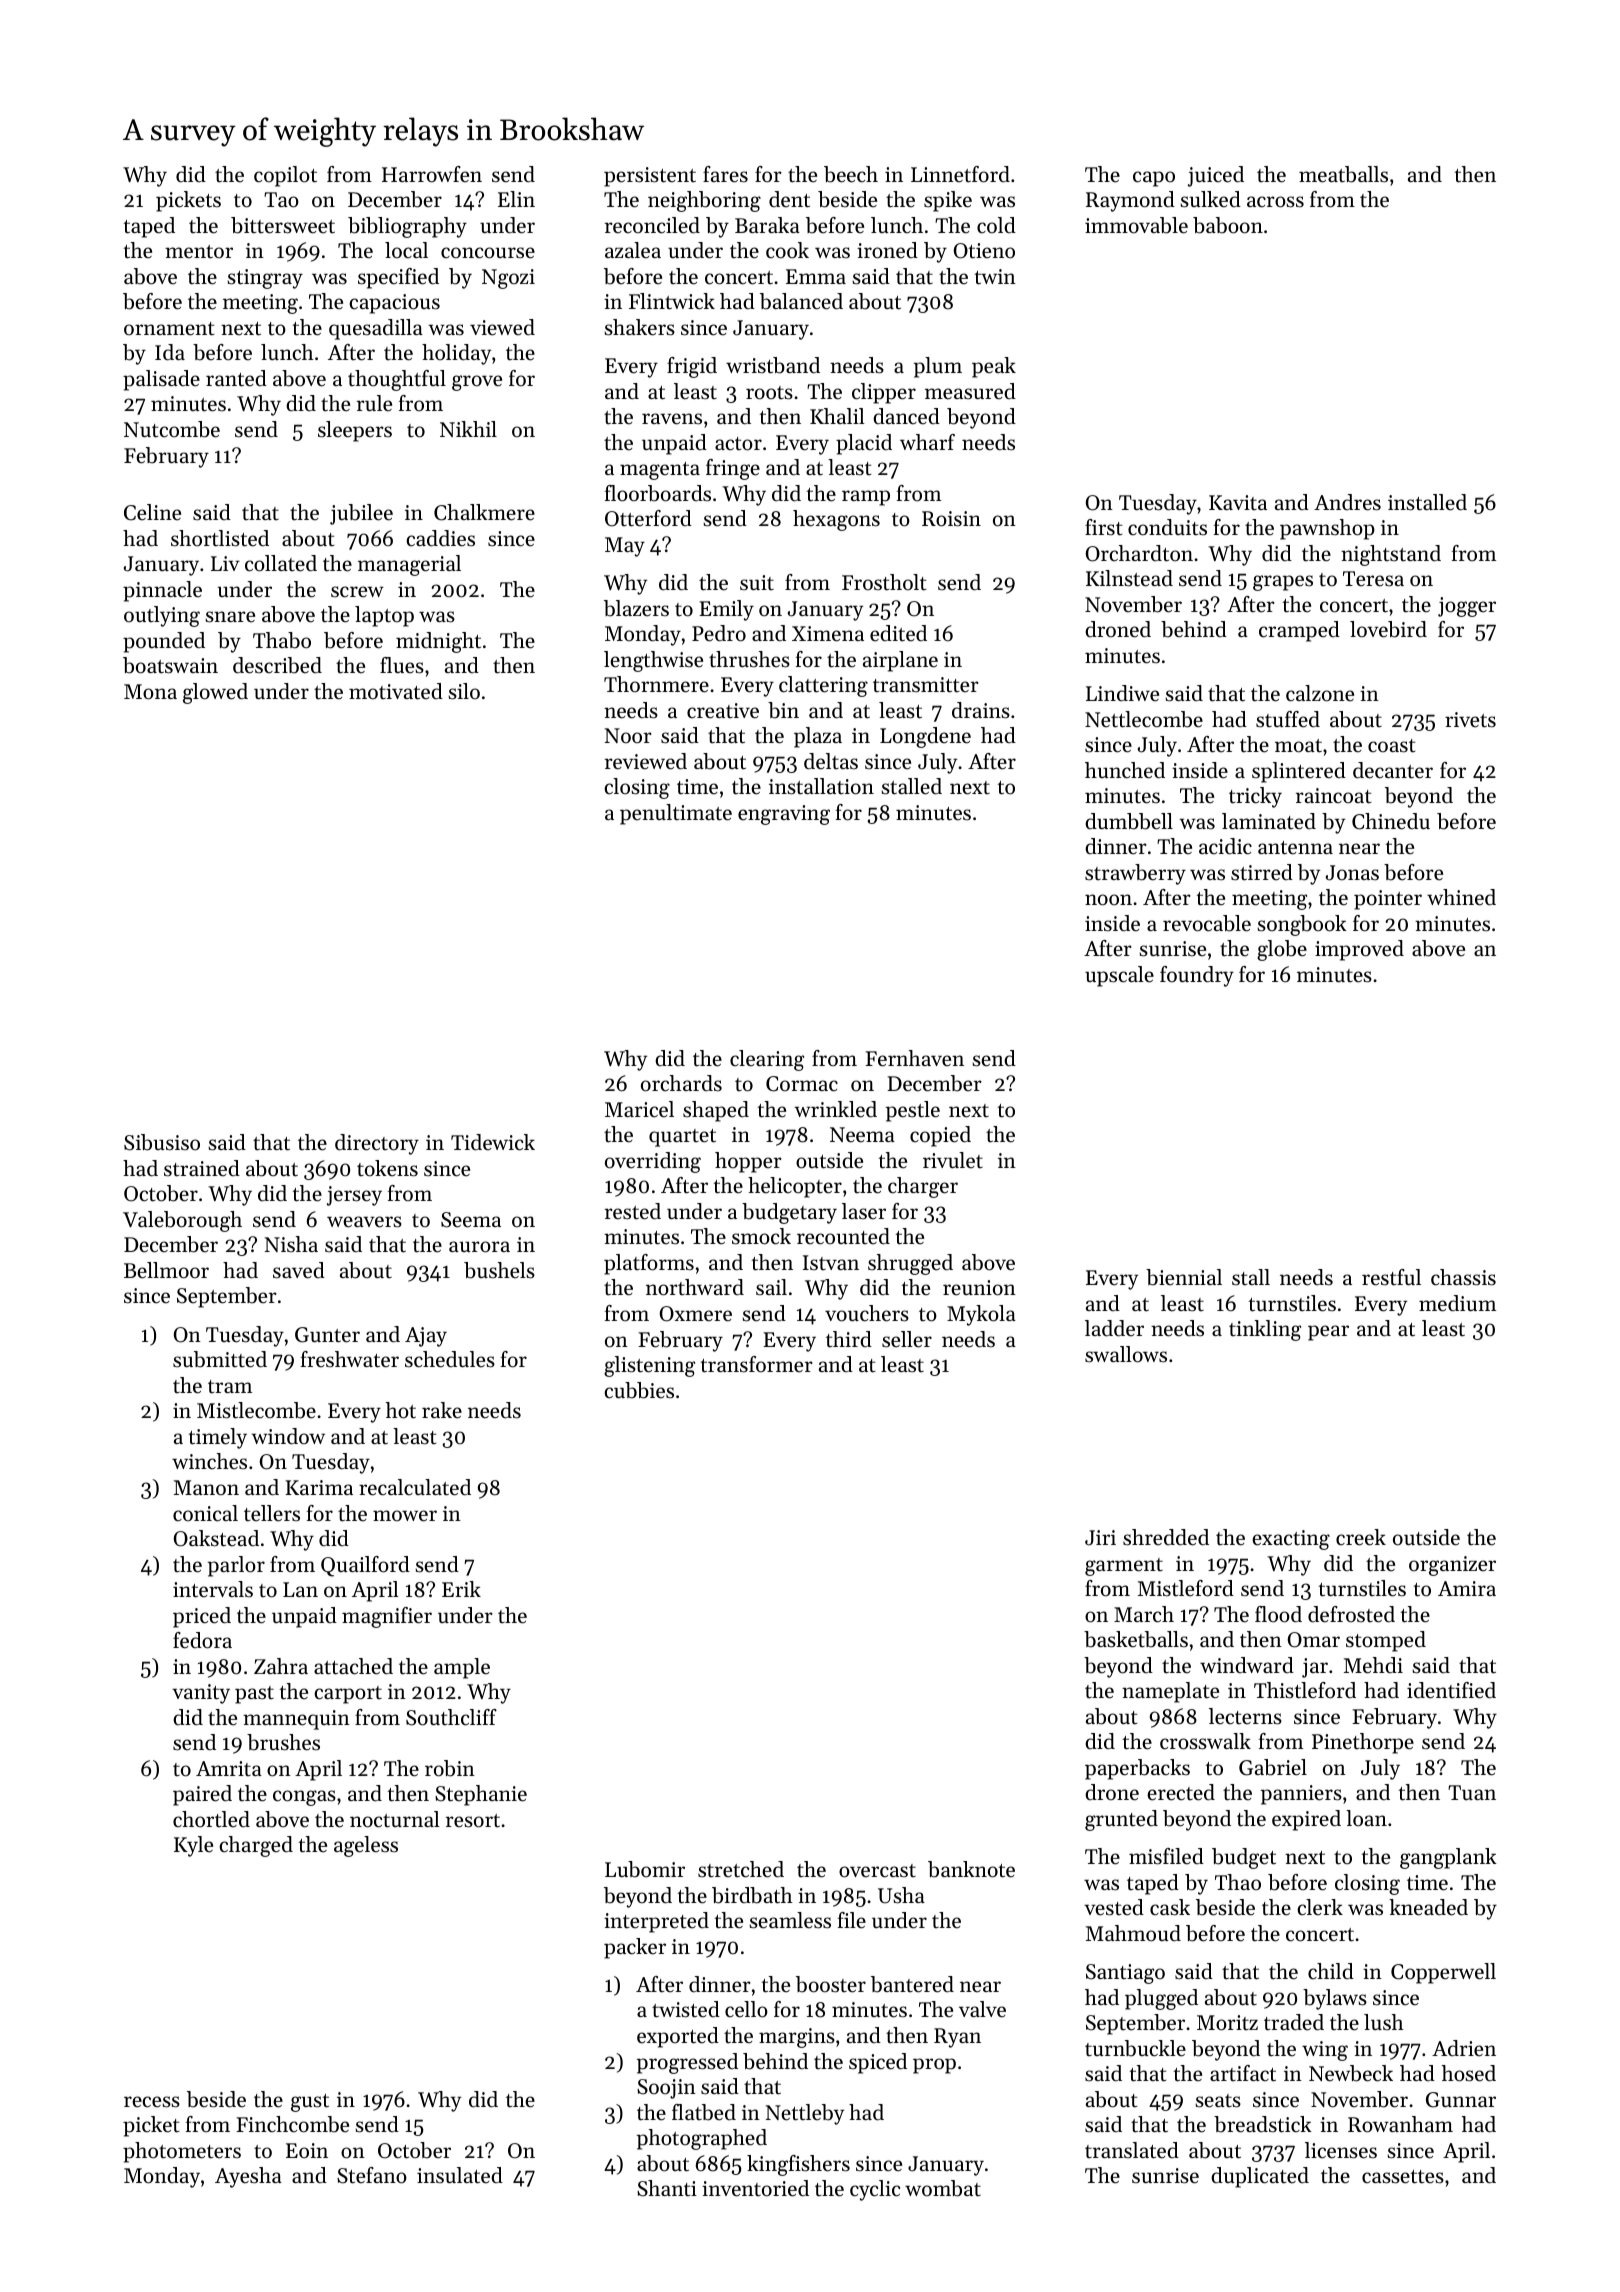  What do you see at coordinates (285, 176) in the screenshot?
I see `copilot` at bounding box center [285, 176].
